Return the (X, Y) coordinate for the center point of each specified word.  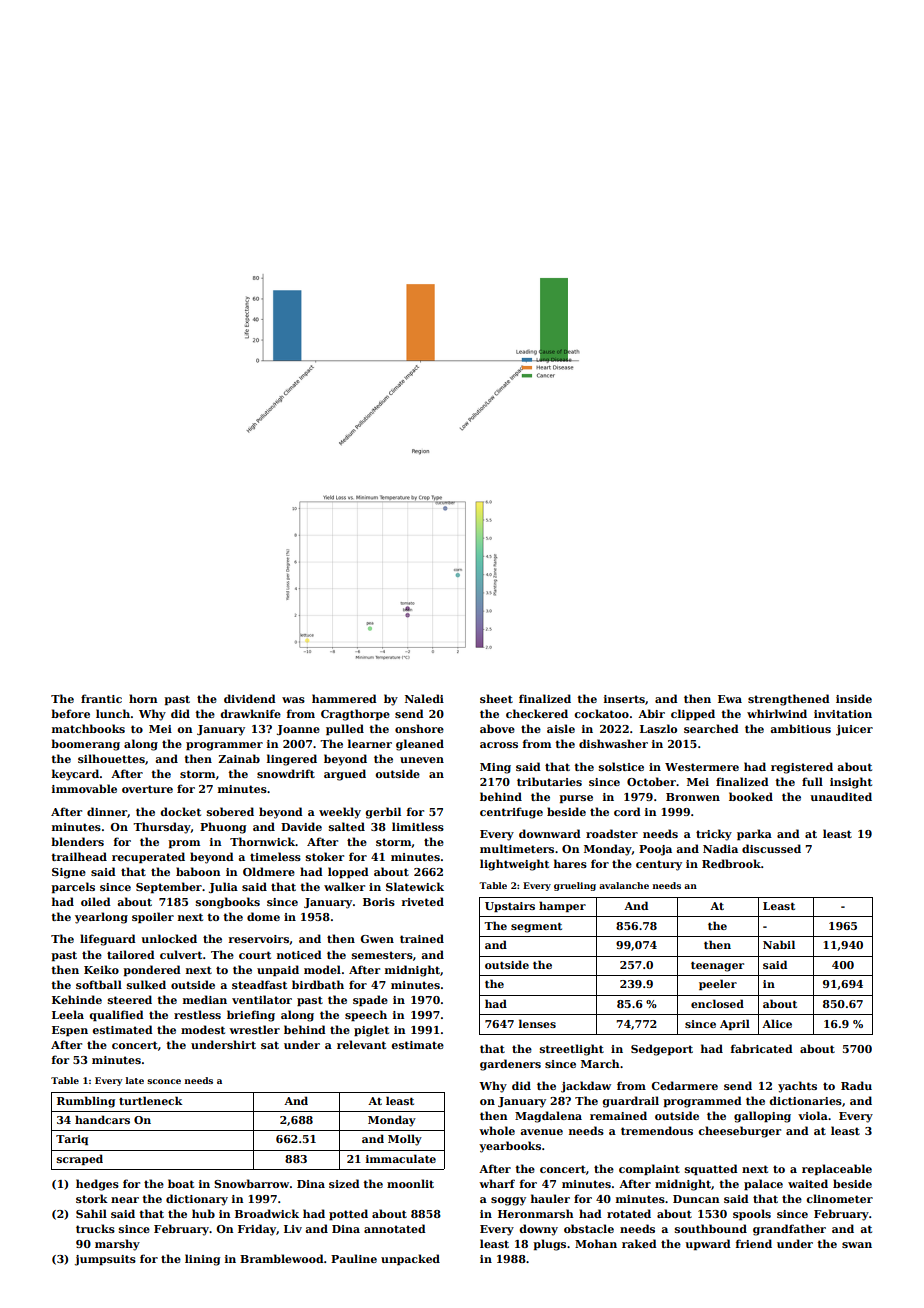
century (659, 865)
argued (345, 775)
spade (370, 1000)
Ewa (730, 699)
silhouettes (111, 758)
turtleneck (150, 1100)
